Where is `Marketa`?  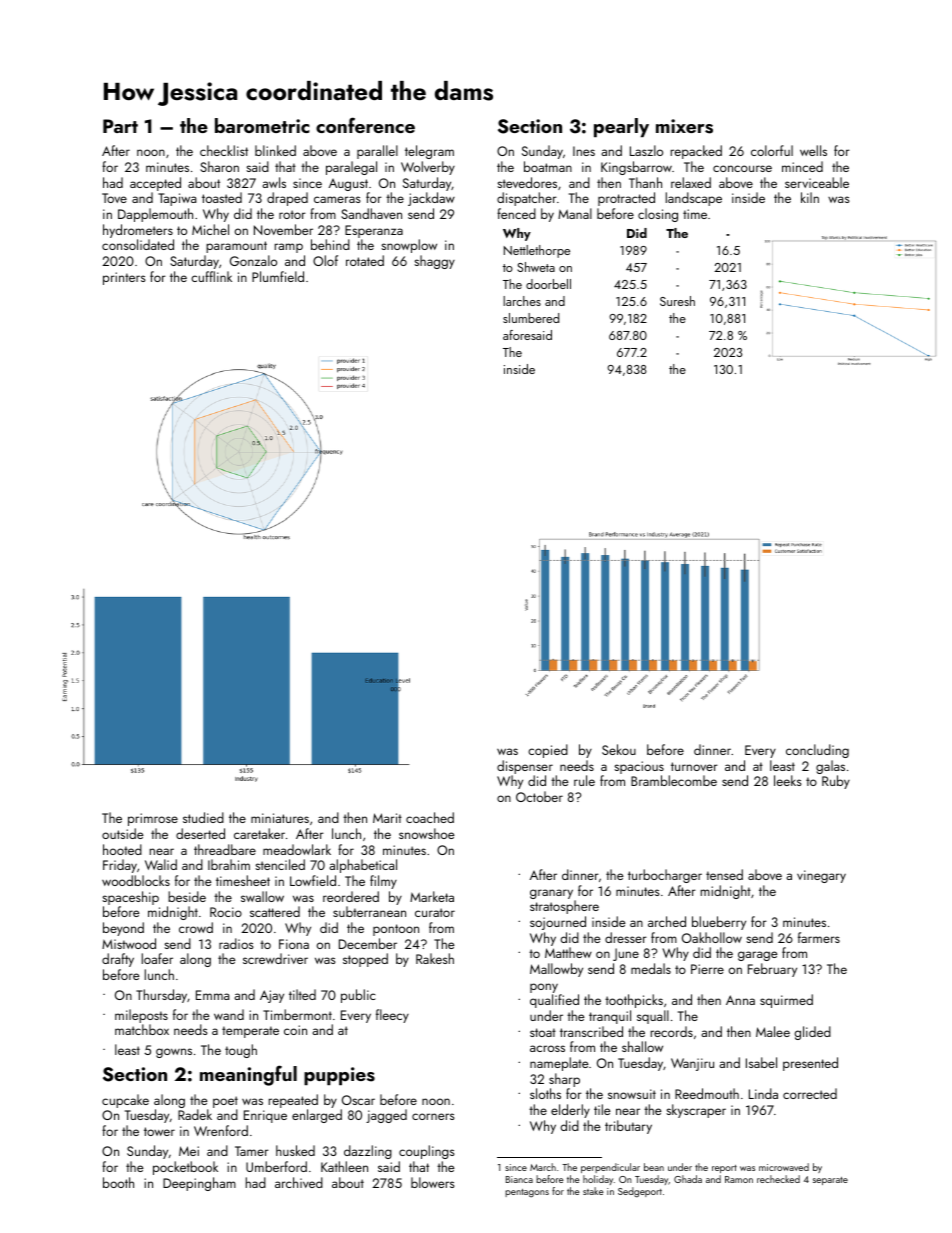
Marketa is located at coordinates (432, 896).
